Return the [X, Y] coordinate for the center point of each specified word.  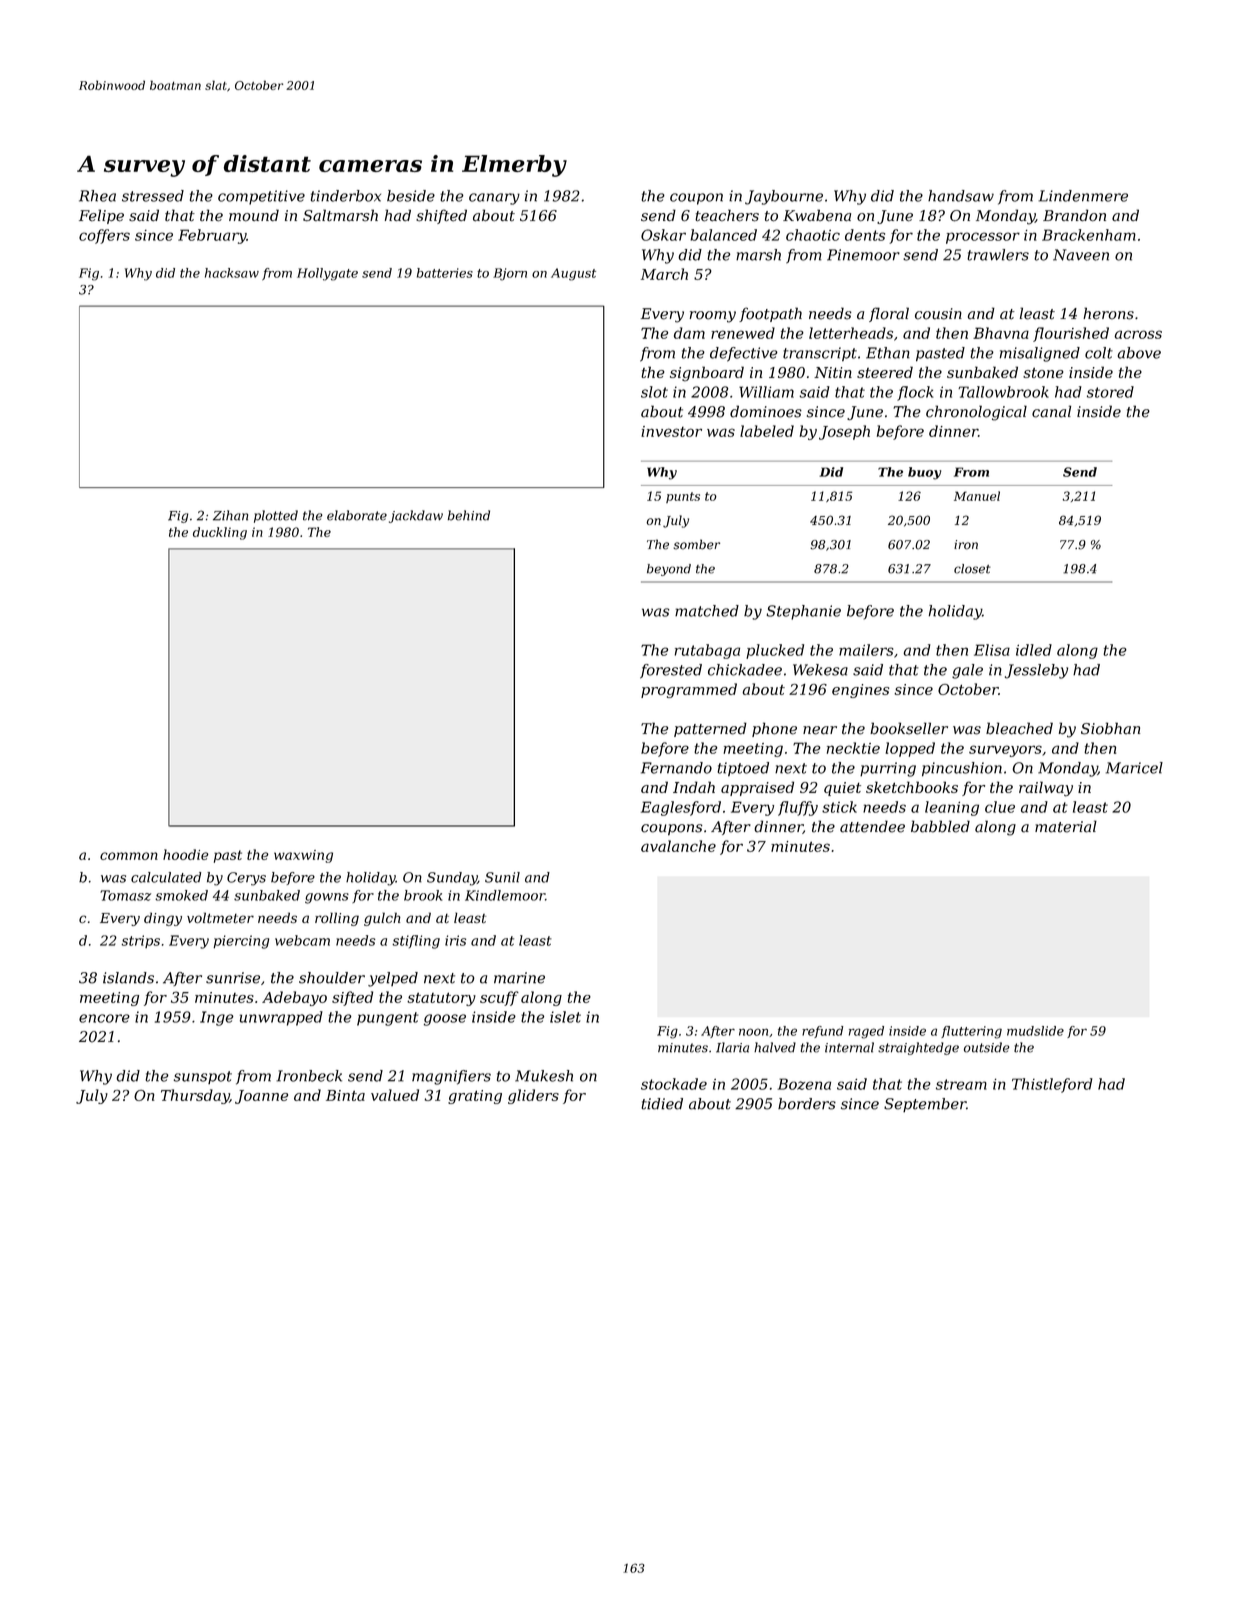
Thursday [195, 1096]
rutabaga [707, 651]
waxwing [303, 856]
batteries [445, 273]
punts [683, 497]
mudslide [1035, 1031]
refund [822, 1032]
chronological [976, 413]
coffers [104, 236]
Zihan [230, 515]
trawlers [998, 255]
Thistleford [1052, 1085]
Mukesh [544, 1076]
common [129, 856]
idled [1034, 650]
